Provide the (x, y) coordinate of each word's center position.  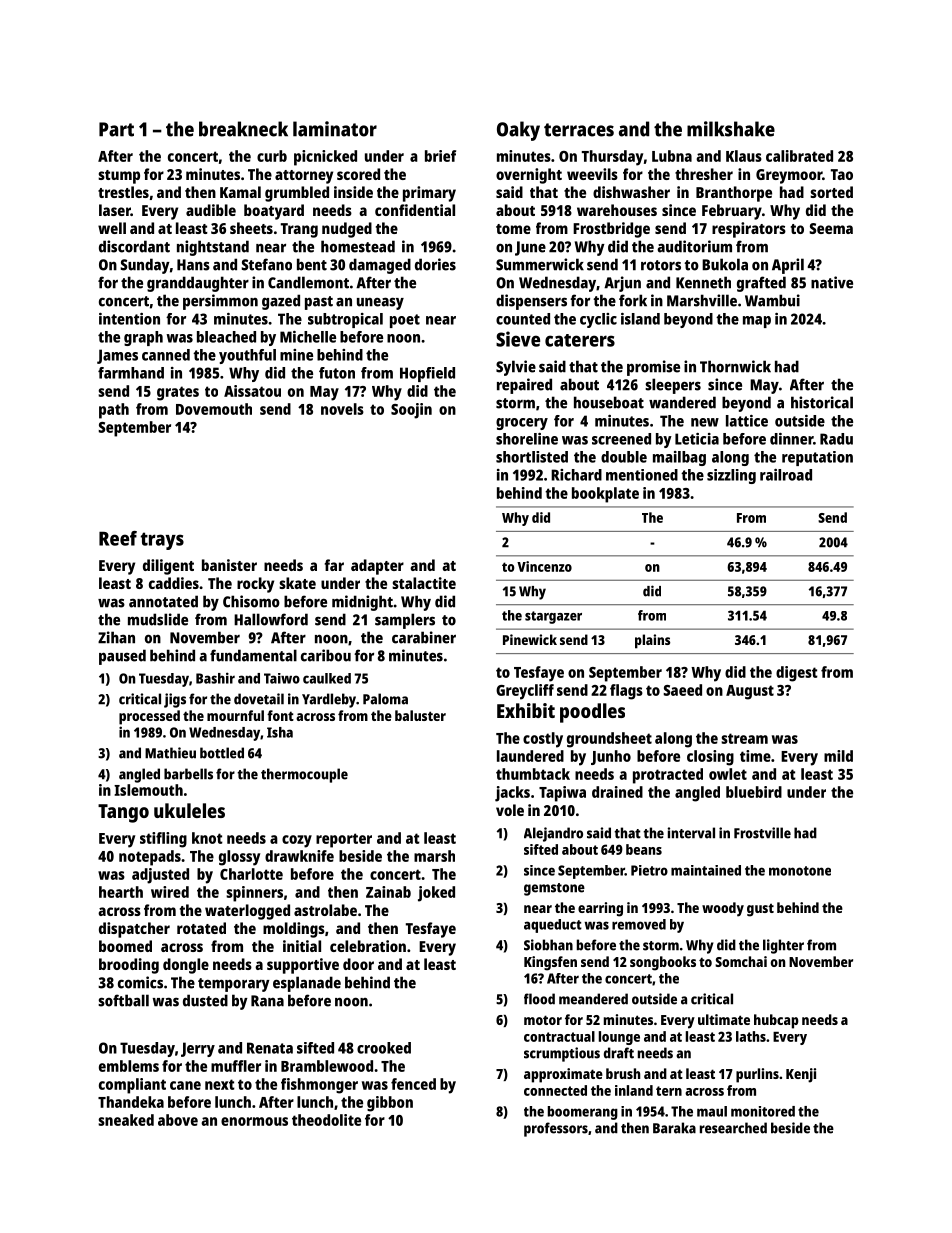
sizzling (731, 476)
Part (116, 129)
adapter (377, 567)
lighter (783, 946)
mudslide (158, 619)
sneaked (126, 1120)
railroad (786, 475)
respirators (749, 230)
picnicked (325, 158)
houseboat (609, 402)
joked (436, 894)
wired (170, 892)
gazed (281, 302)
